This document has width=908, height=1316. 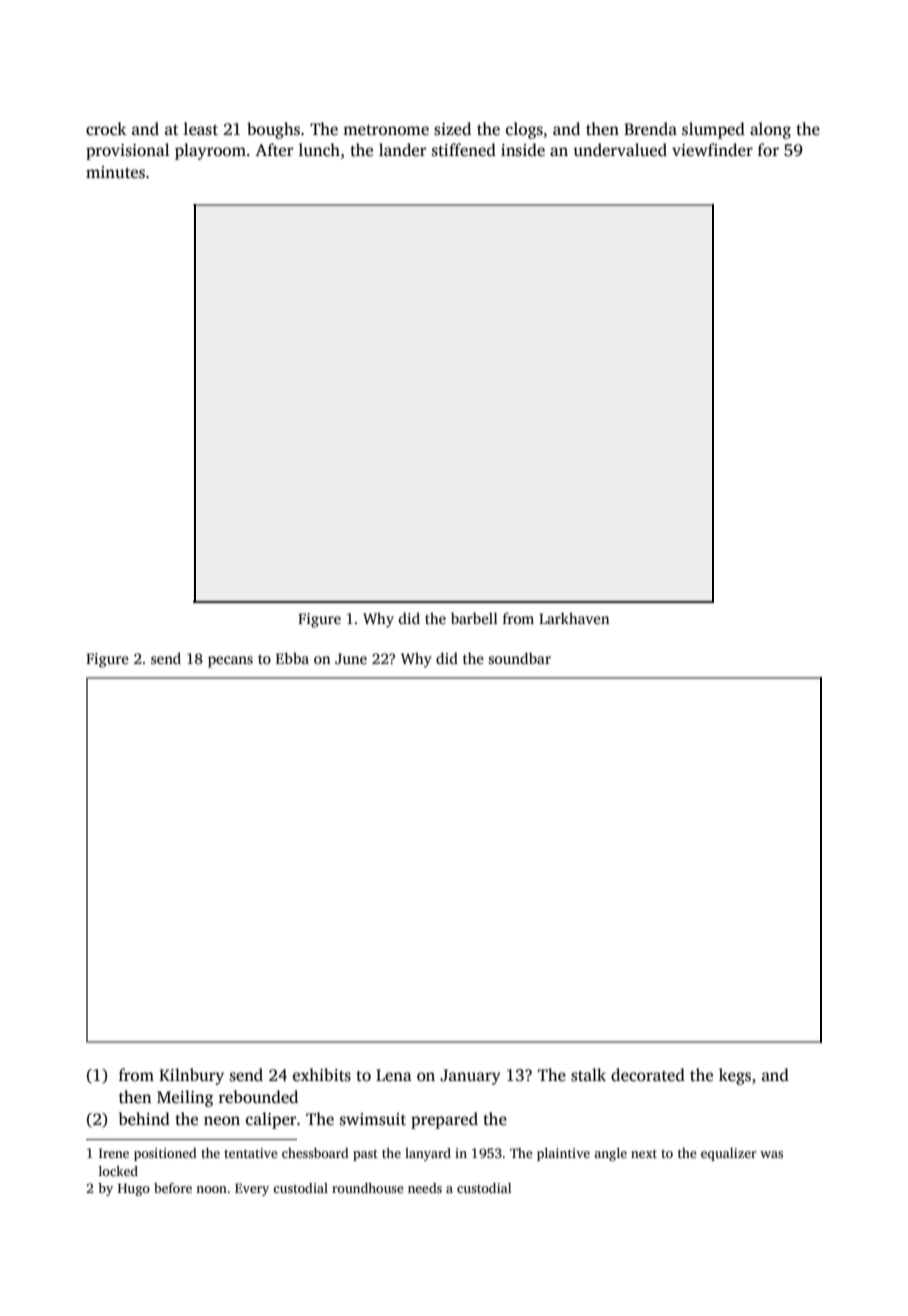 I want to click on Larkhaven, so click(x=574, y=618).
